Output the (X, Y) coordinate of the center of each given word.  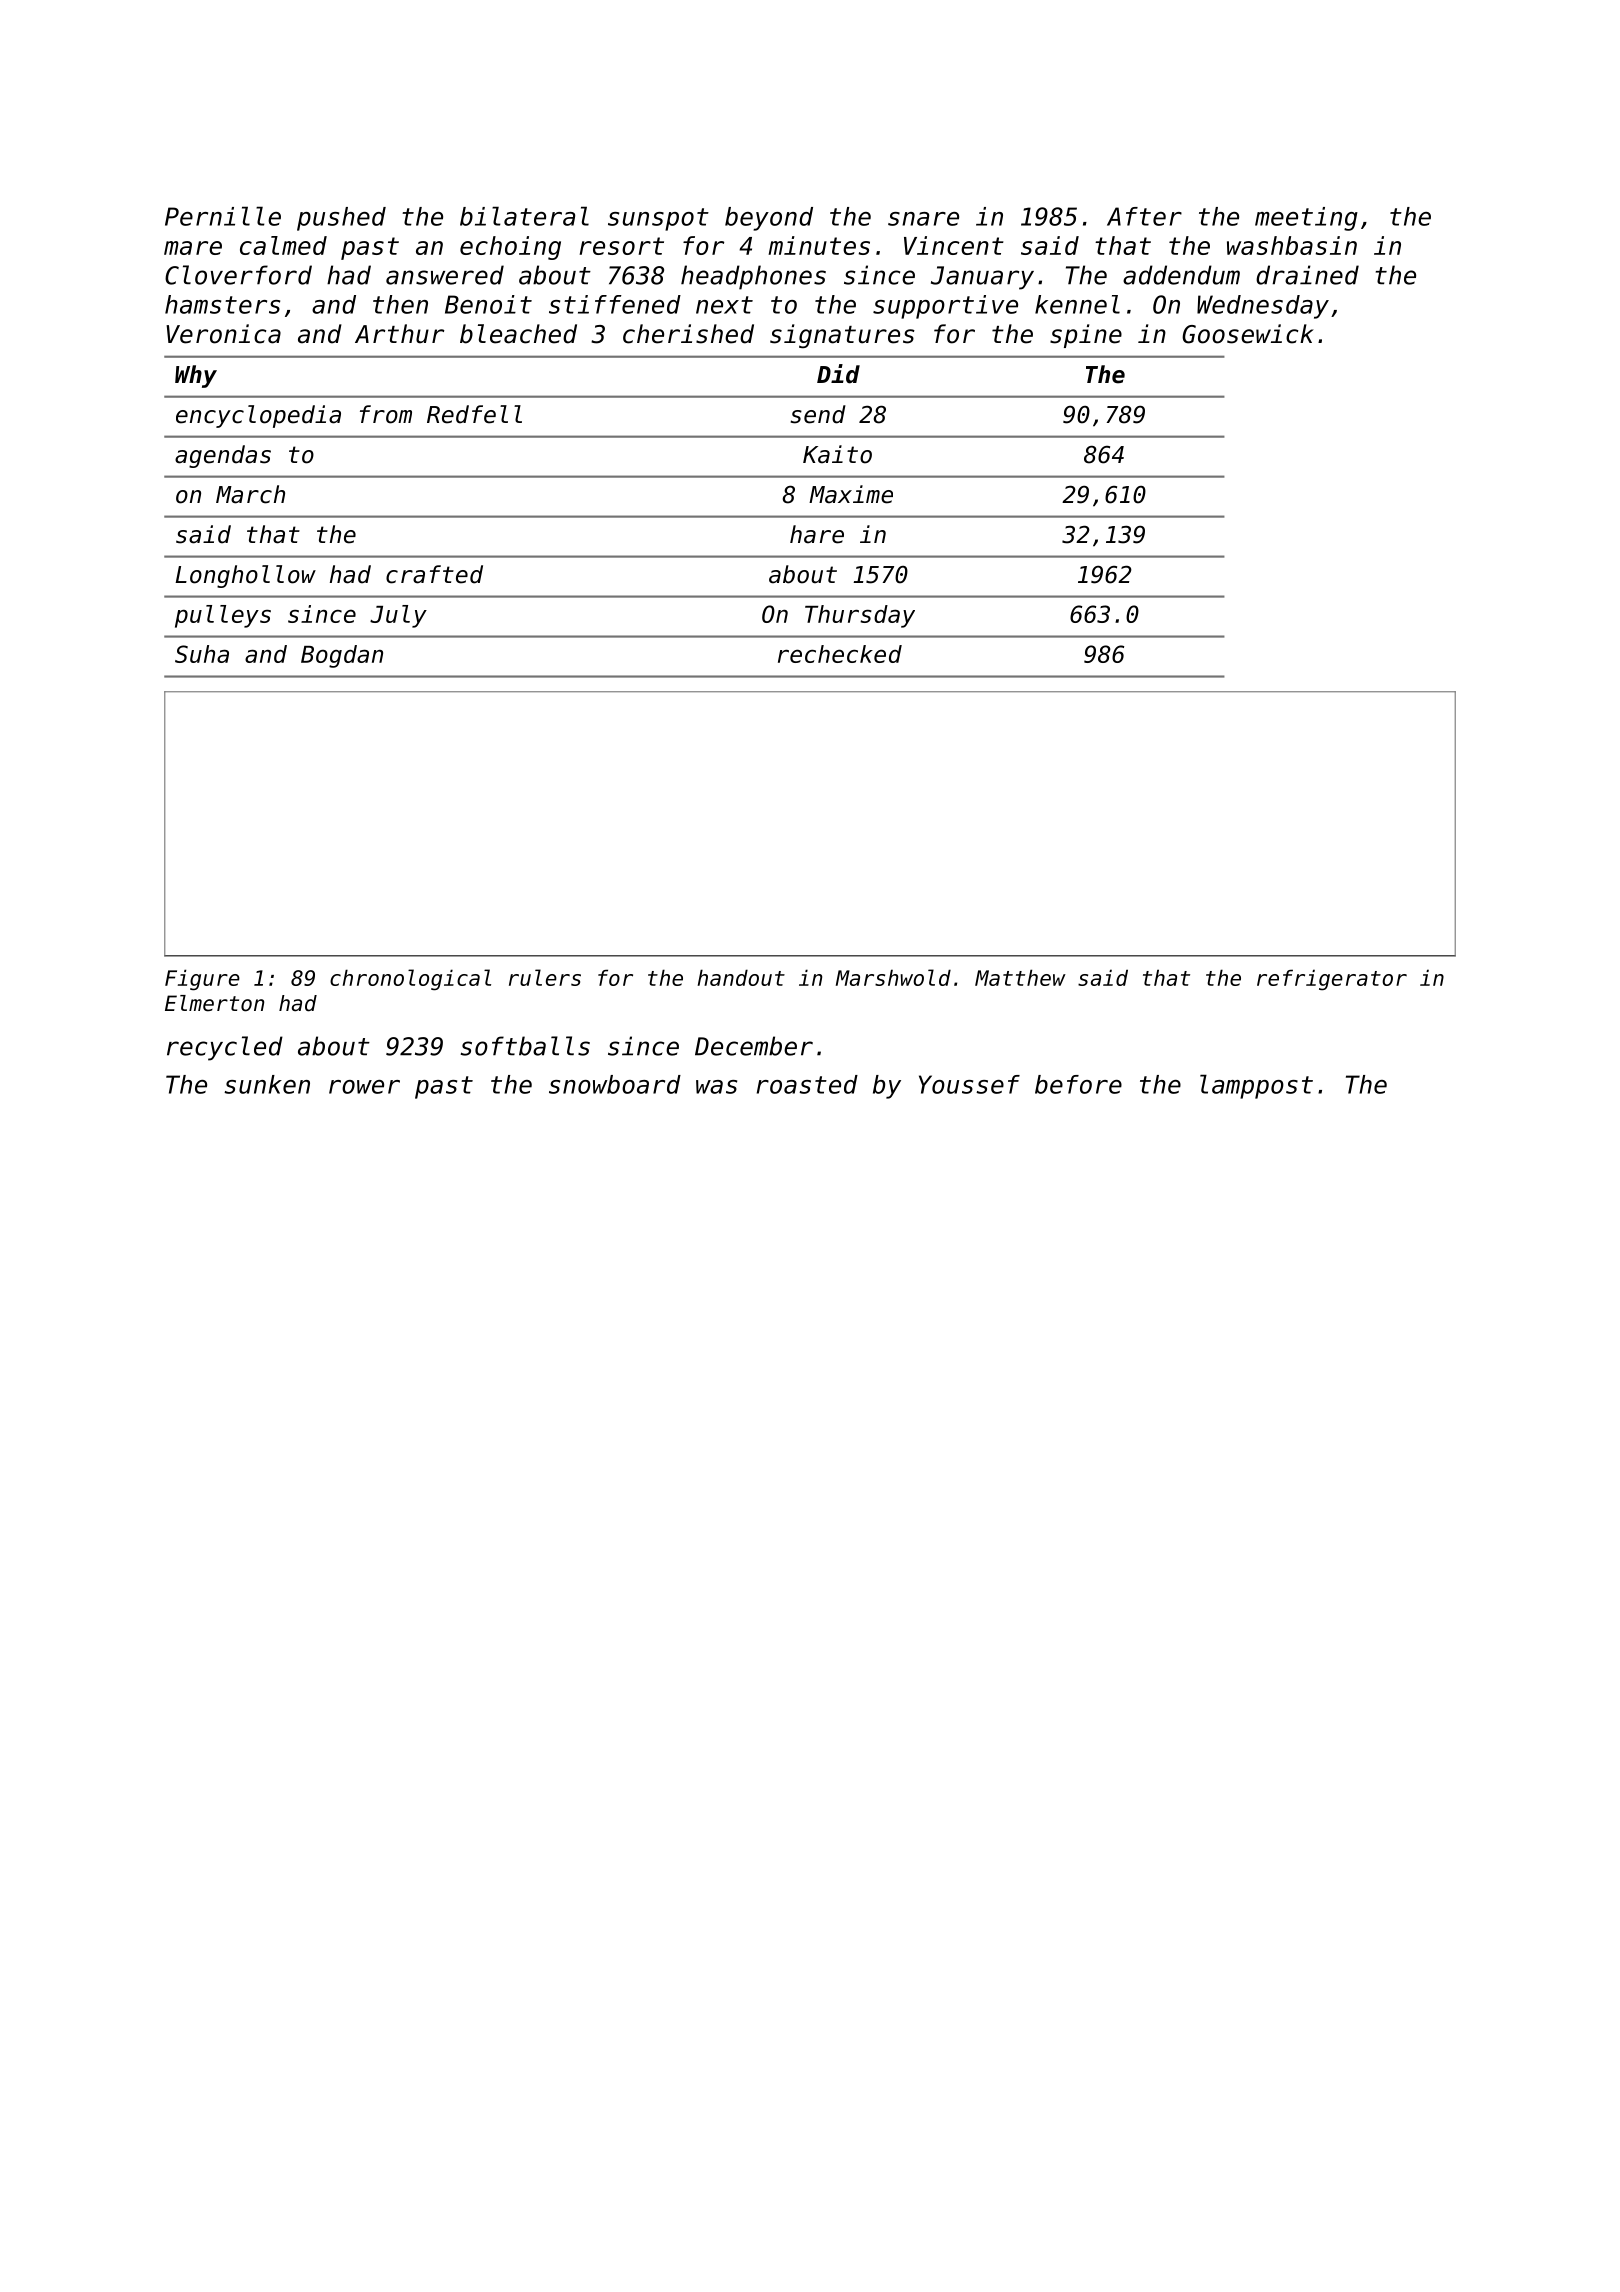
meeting (1306, 219)
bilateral (524, 216)
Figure (202, 980)
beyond (769, 219)
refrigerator (1332, 980)
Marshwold (893, 977)
